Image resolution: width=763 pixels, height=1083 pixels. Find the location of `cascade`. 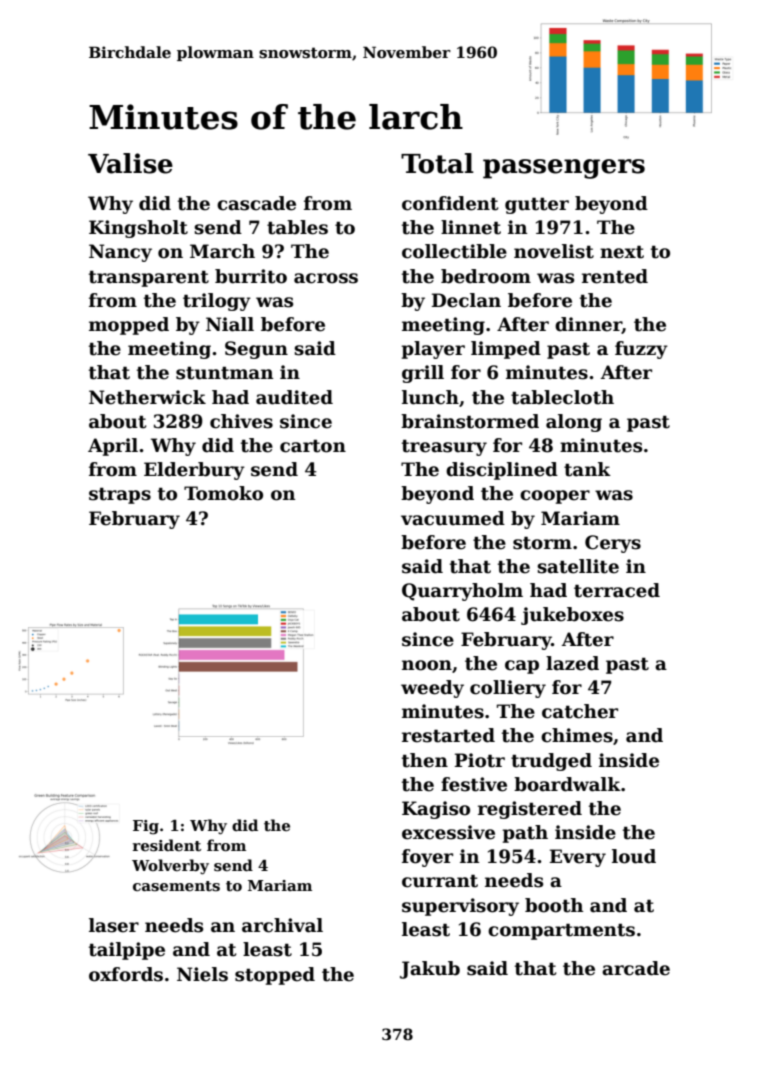

cascade is located at coordinates (256, 203).
